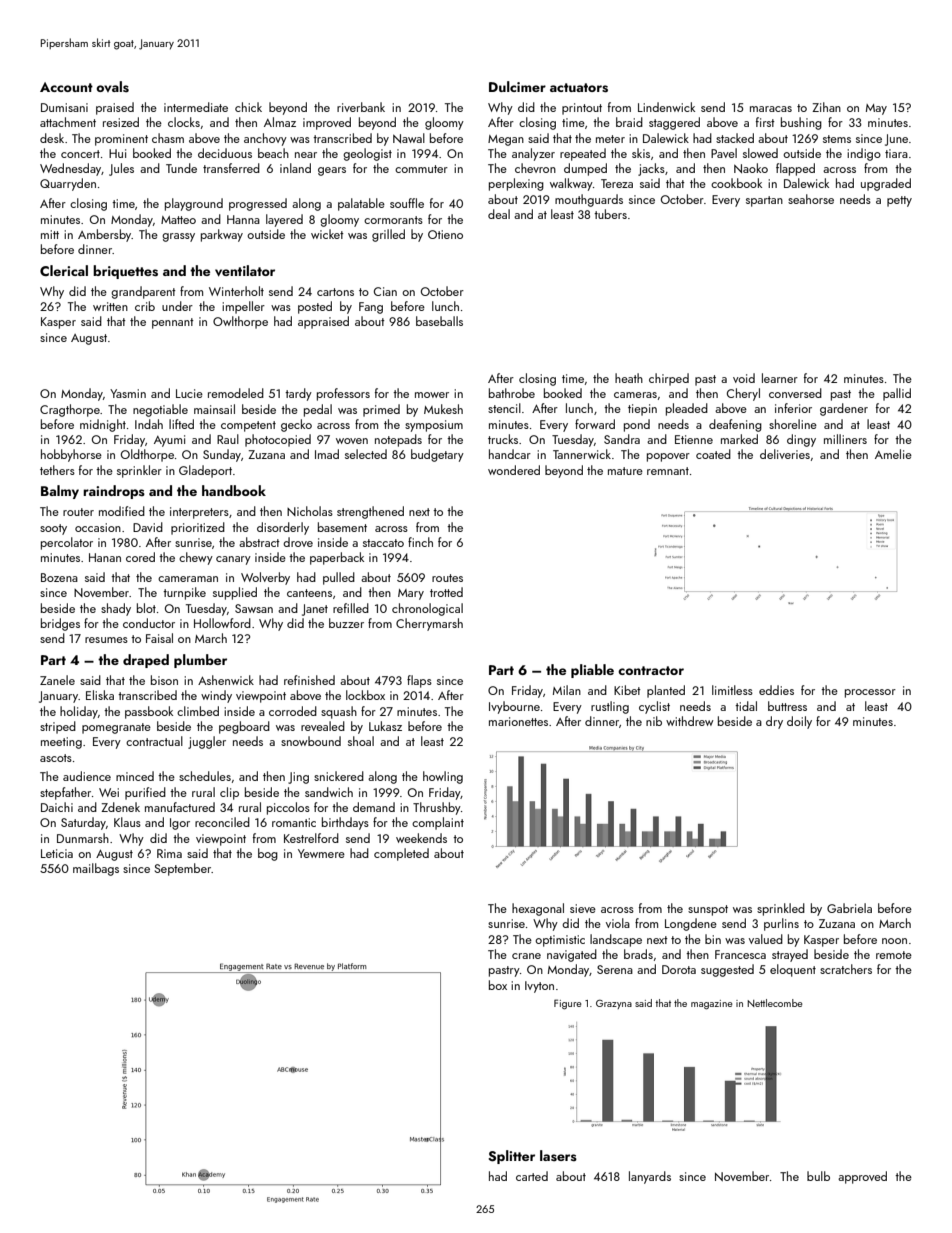 The height and width of the screenshot is (1233, 952). What do you see at coordinates (849, 908) in the screenshot?
I see `Gabriela` at bounding box center [849, 908].
